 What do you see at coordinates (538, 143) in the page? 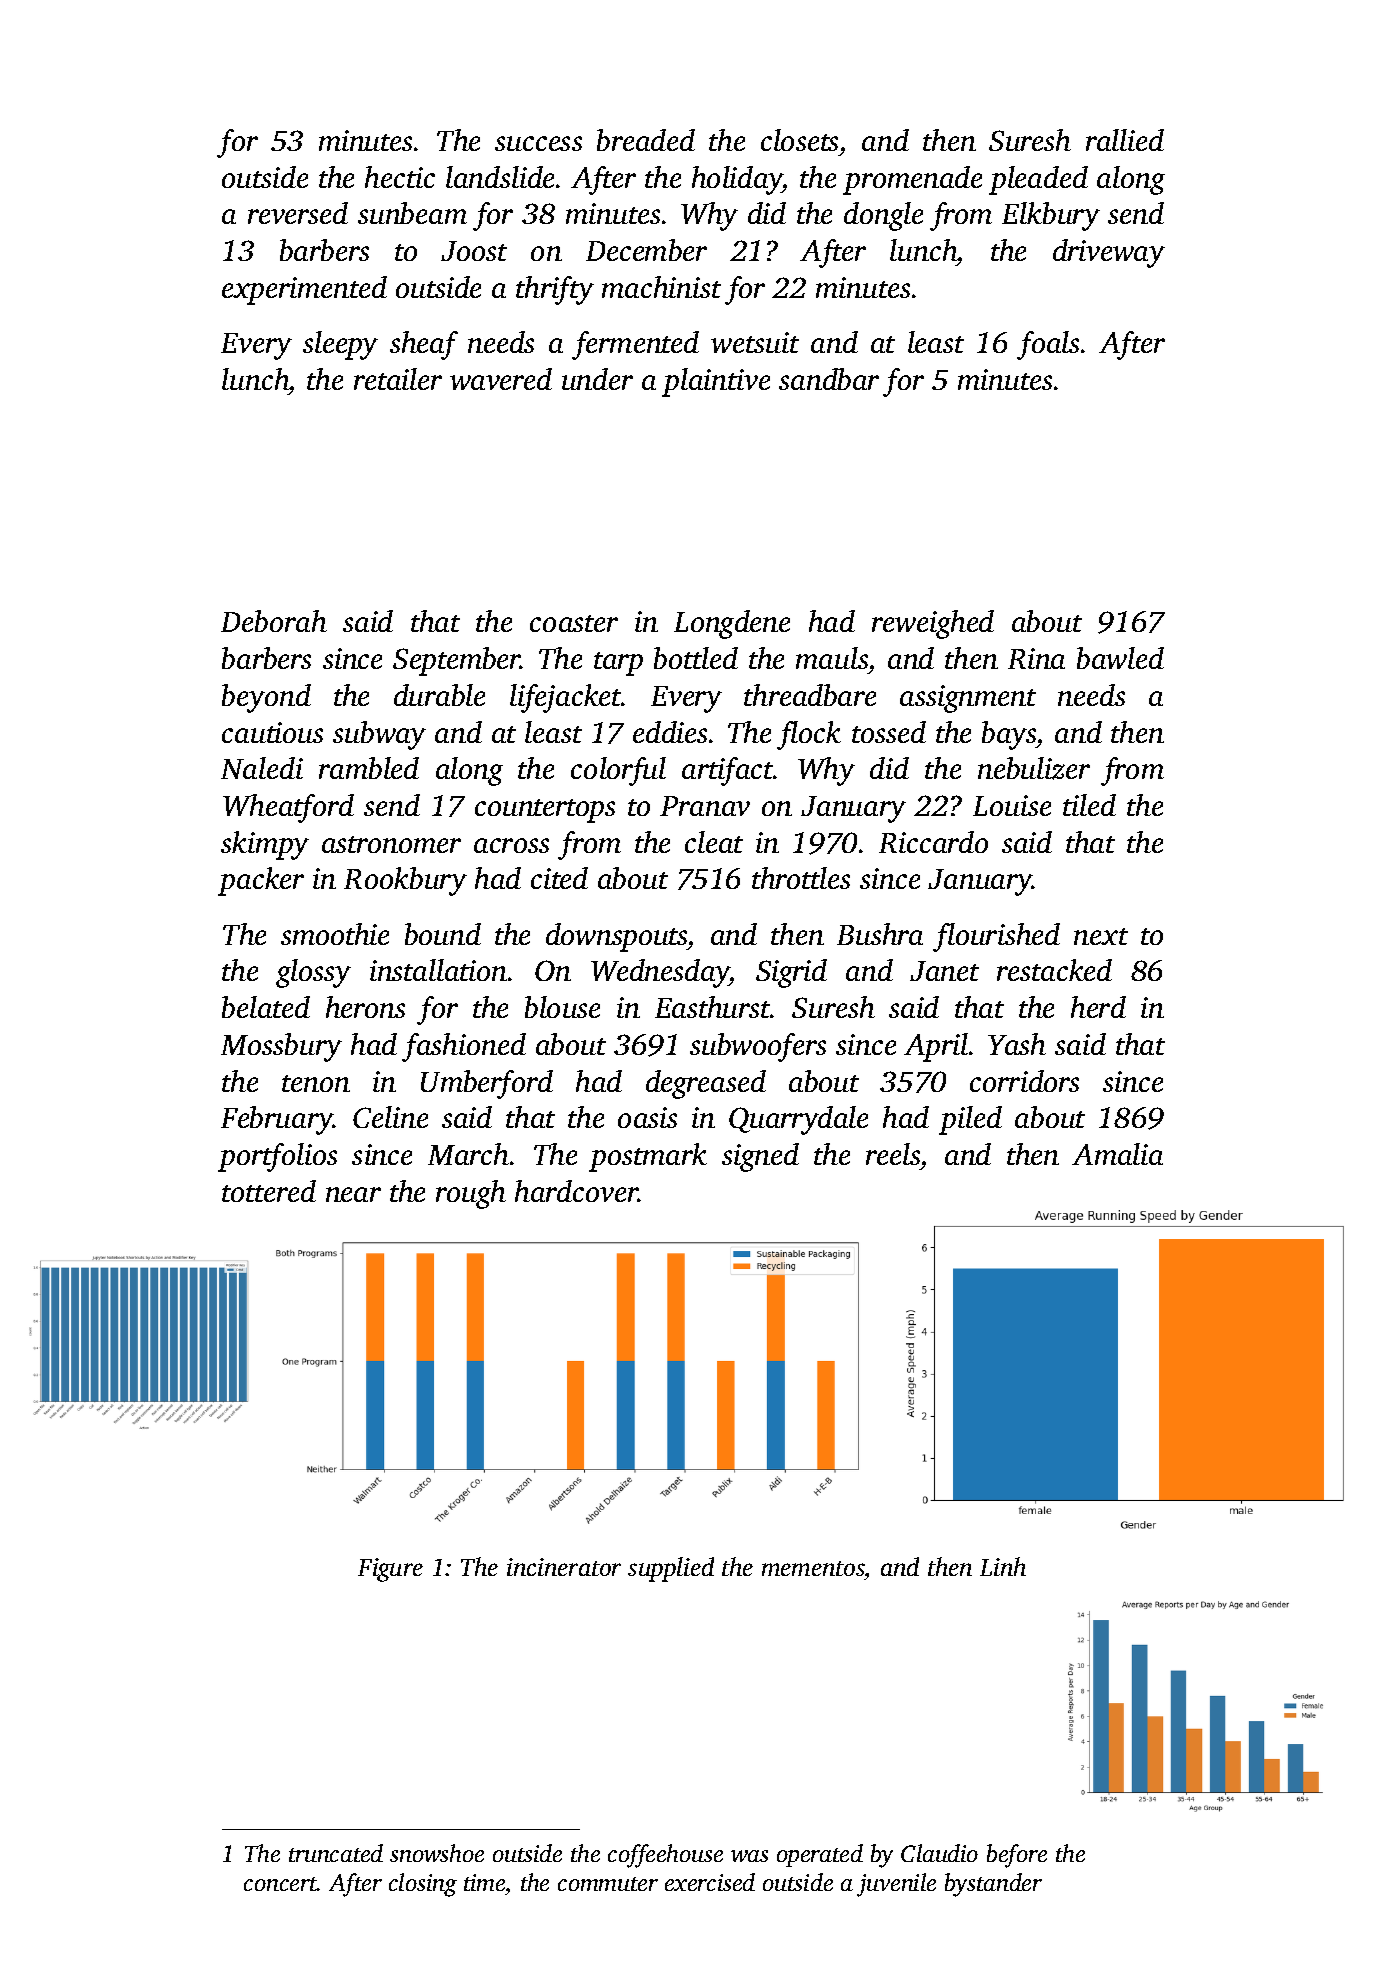
I see `success` at bounding box center [538, 143].
